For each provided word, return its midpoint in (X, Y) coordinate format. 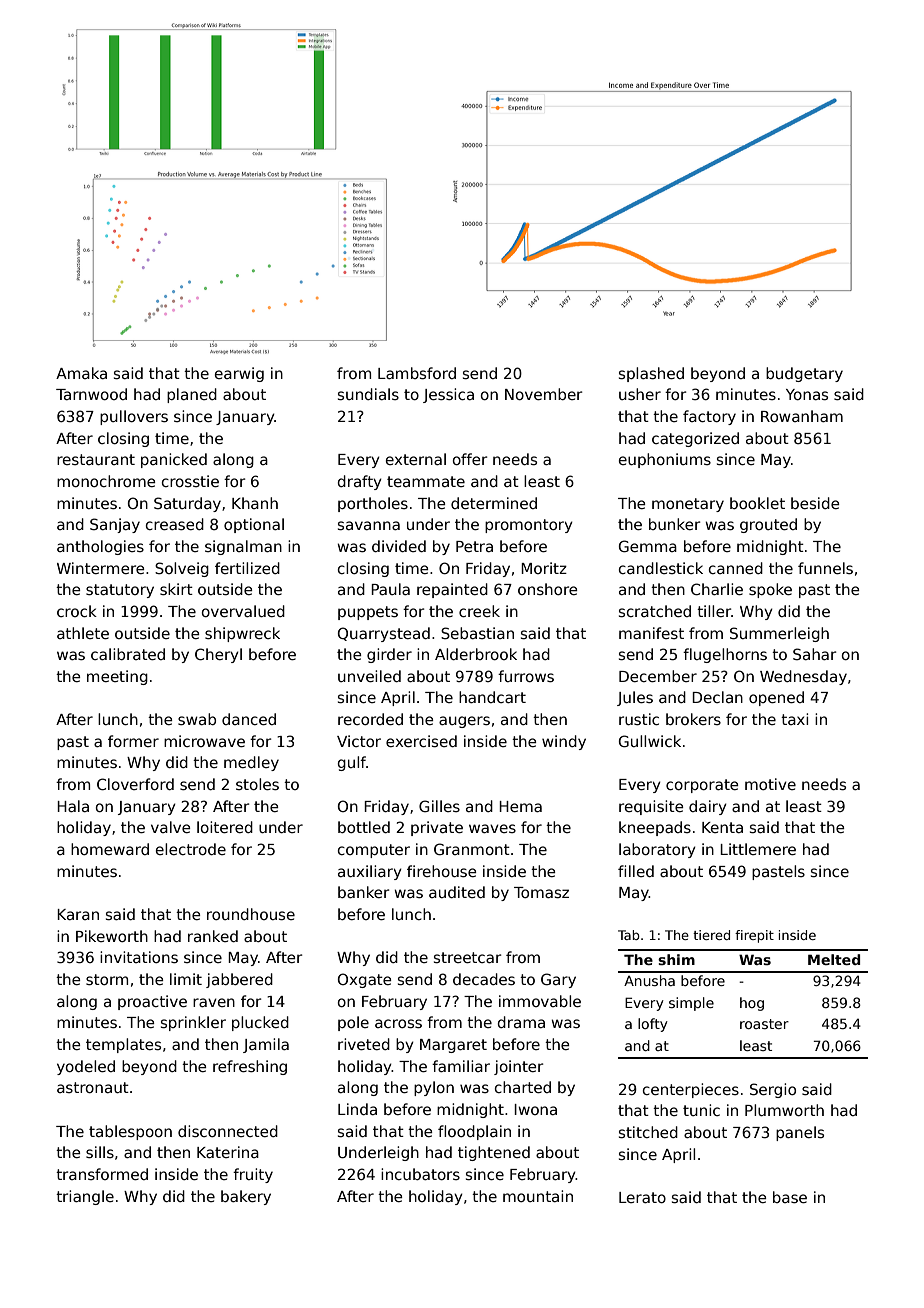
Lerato (642, 1197)
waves (492, 828)
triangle (85, 1197)
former (133, 741)
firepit (754, 936)
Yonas (807, 394)
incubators (420, 1174)
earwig (239, 374)
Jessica (448, 395)
